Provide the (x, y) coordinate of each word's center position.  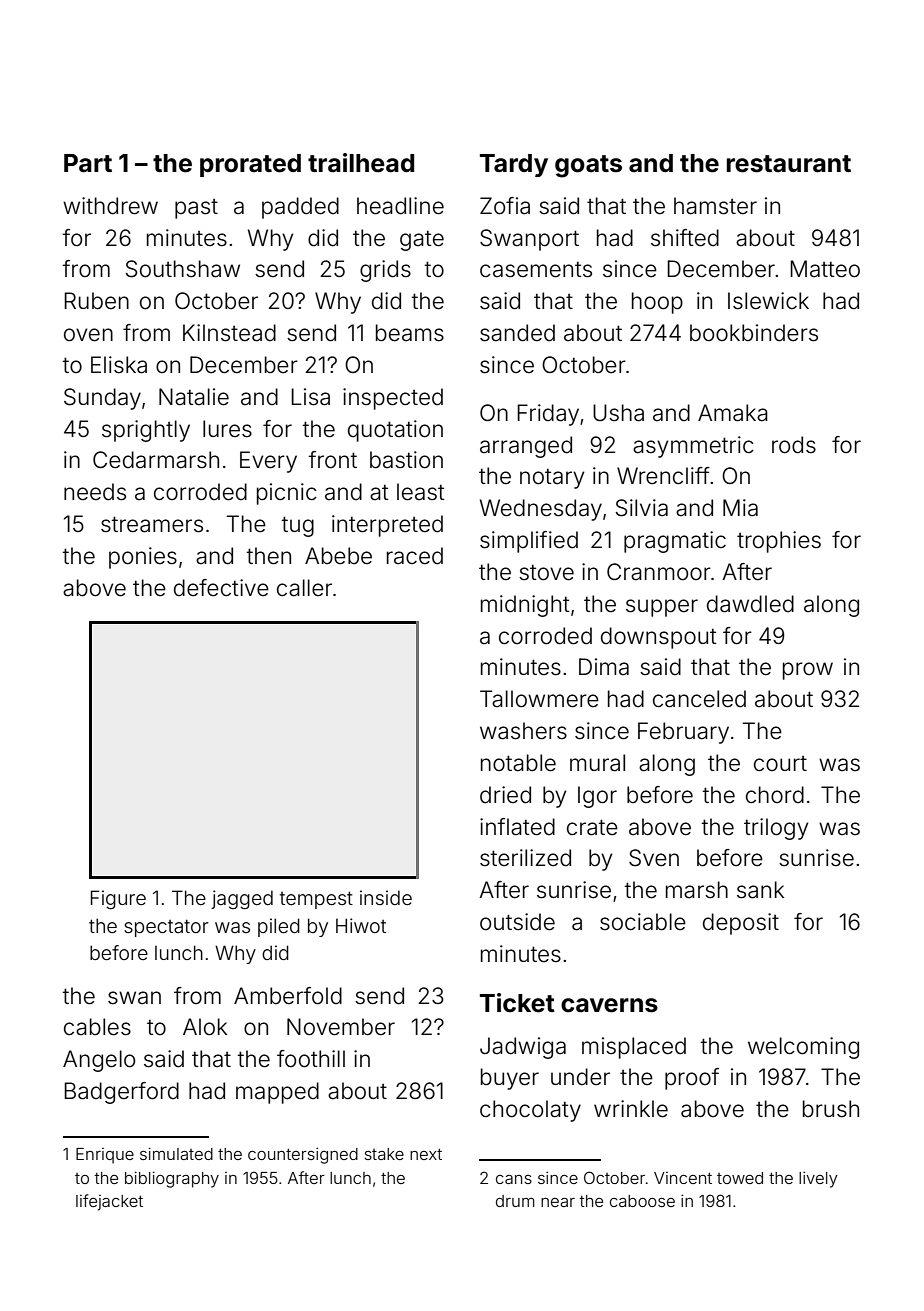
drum (515, 1201)
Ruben (96, 301)
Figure (118, 899)
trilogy (776, 829)
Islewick (768, 301)
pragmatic (675, 542)
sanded (517, 333)
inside (386, 897)
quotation (395, 431)
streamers (152, 524)
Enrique (105, 1156)
